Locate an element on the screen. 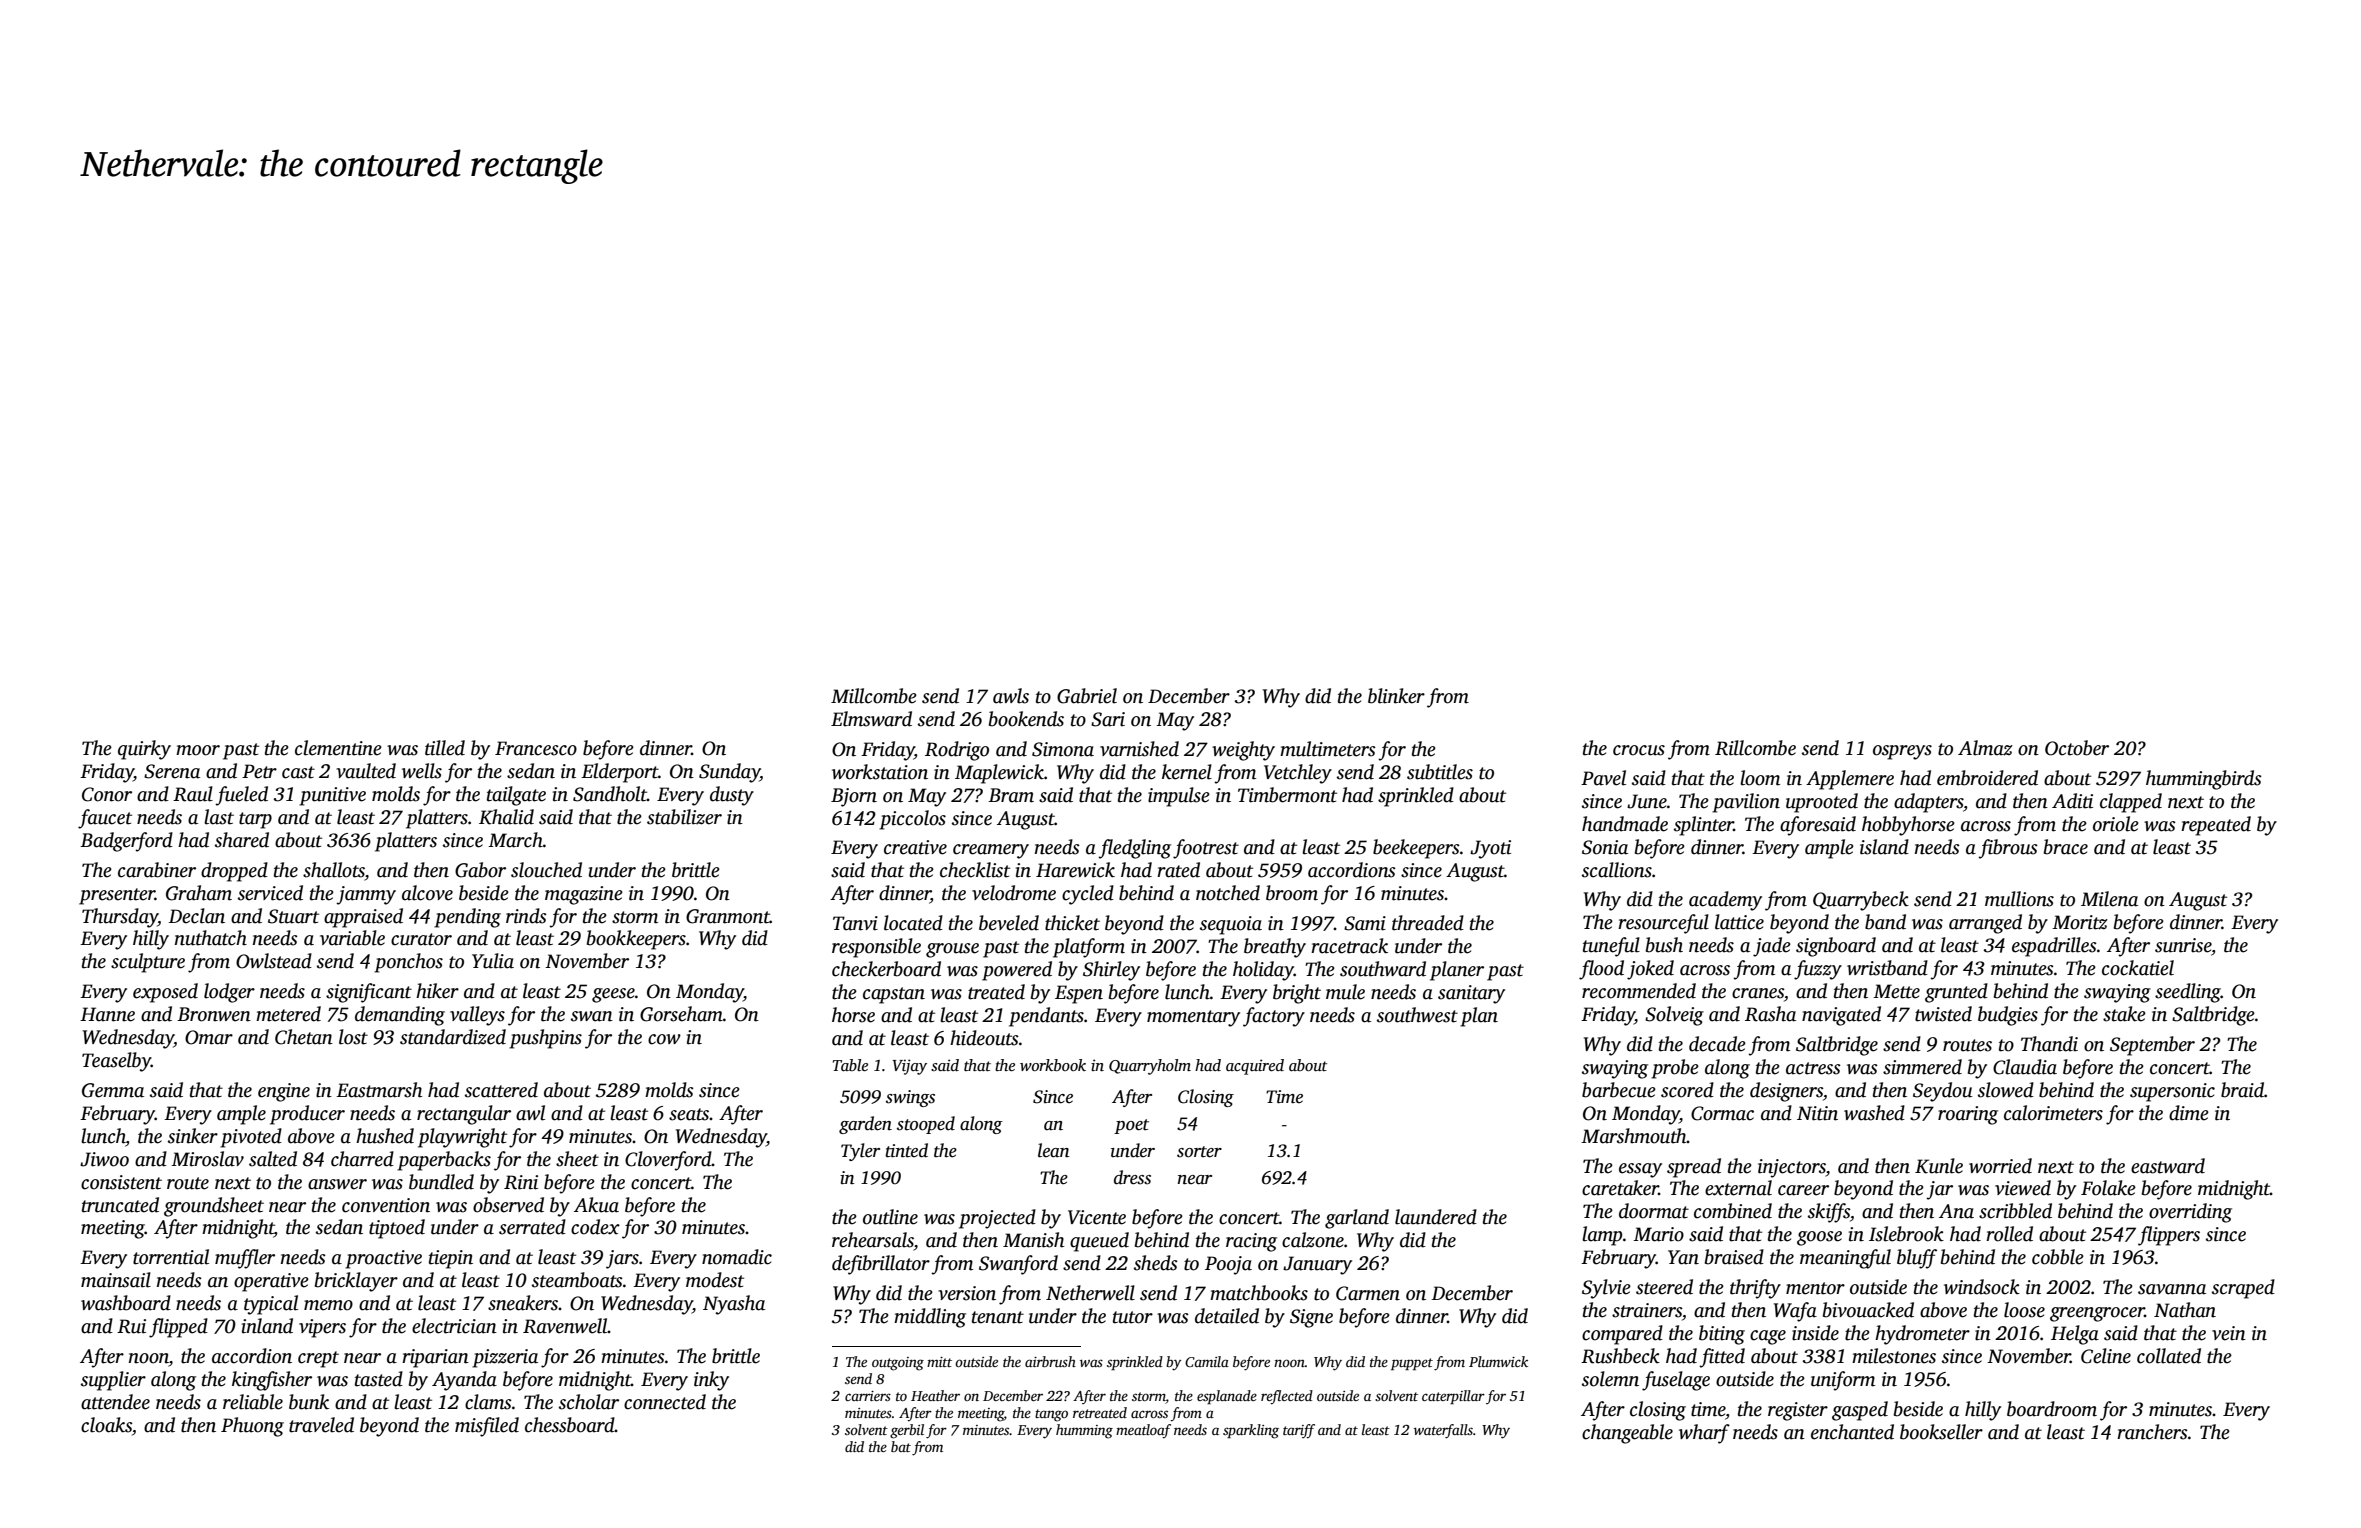 This screenshot has width=2361, height=1528. roaring is located at coordinates (1968, 1115).
